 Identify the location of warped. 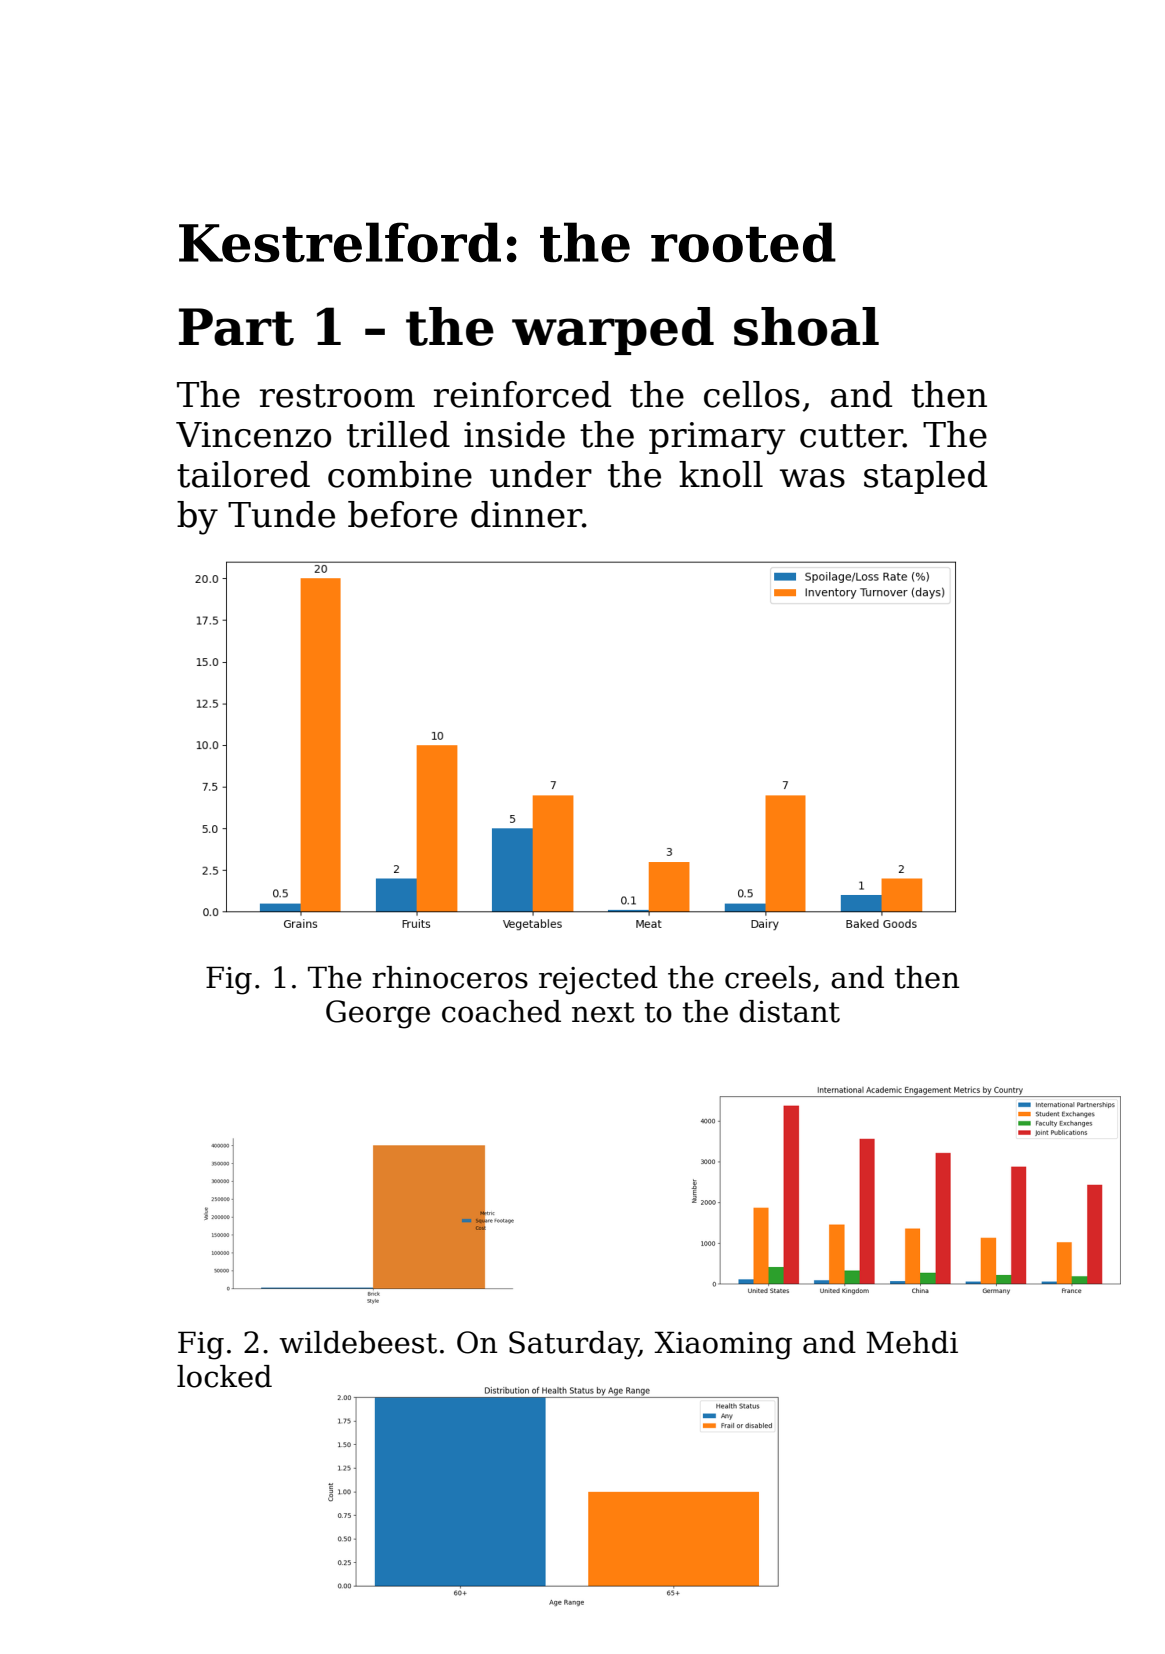
(613, 331).
